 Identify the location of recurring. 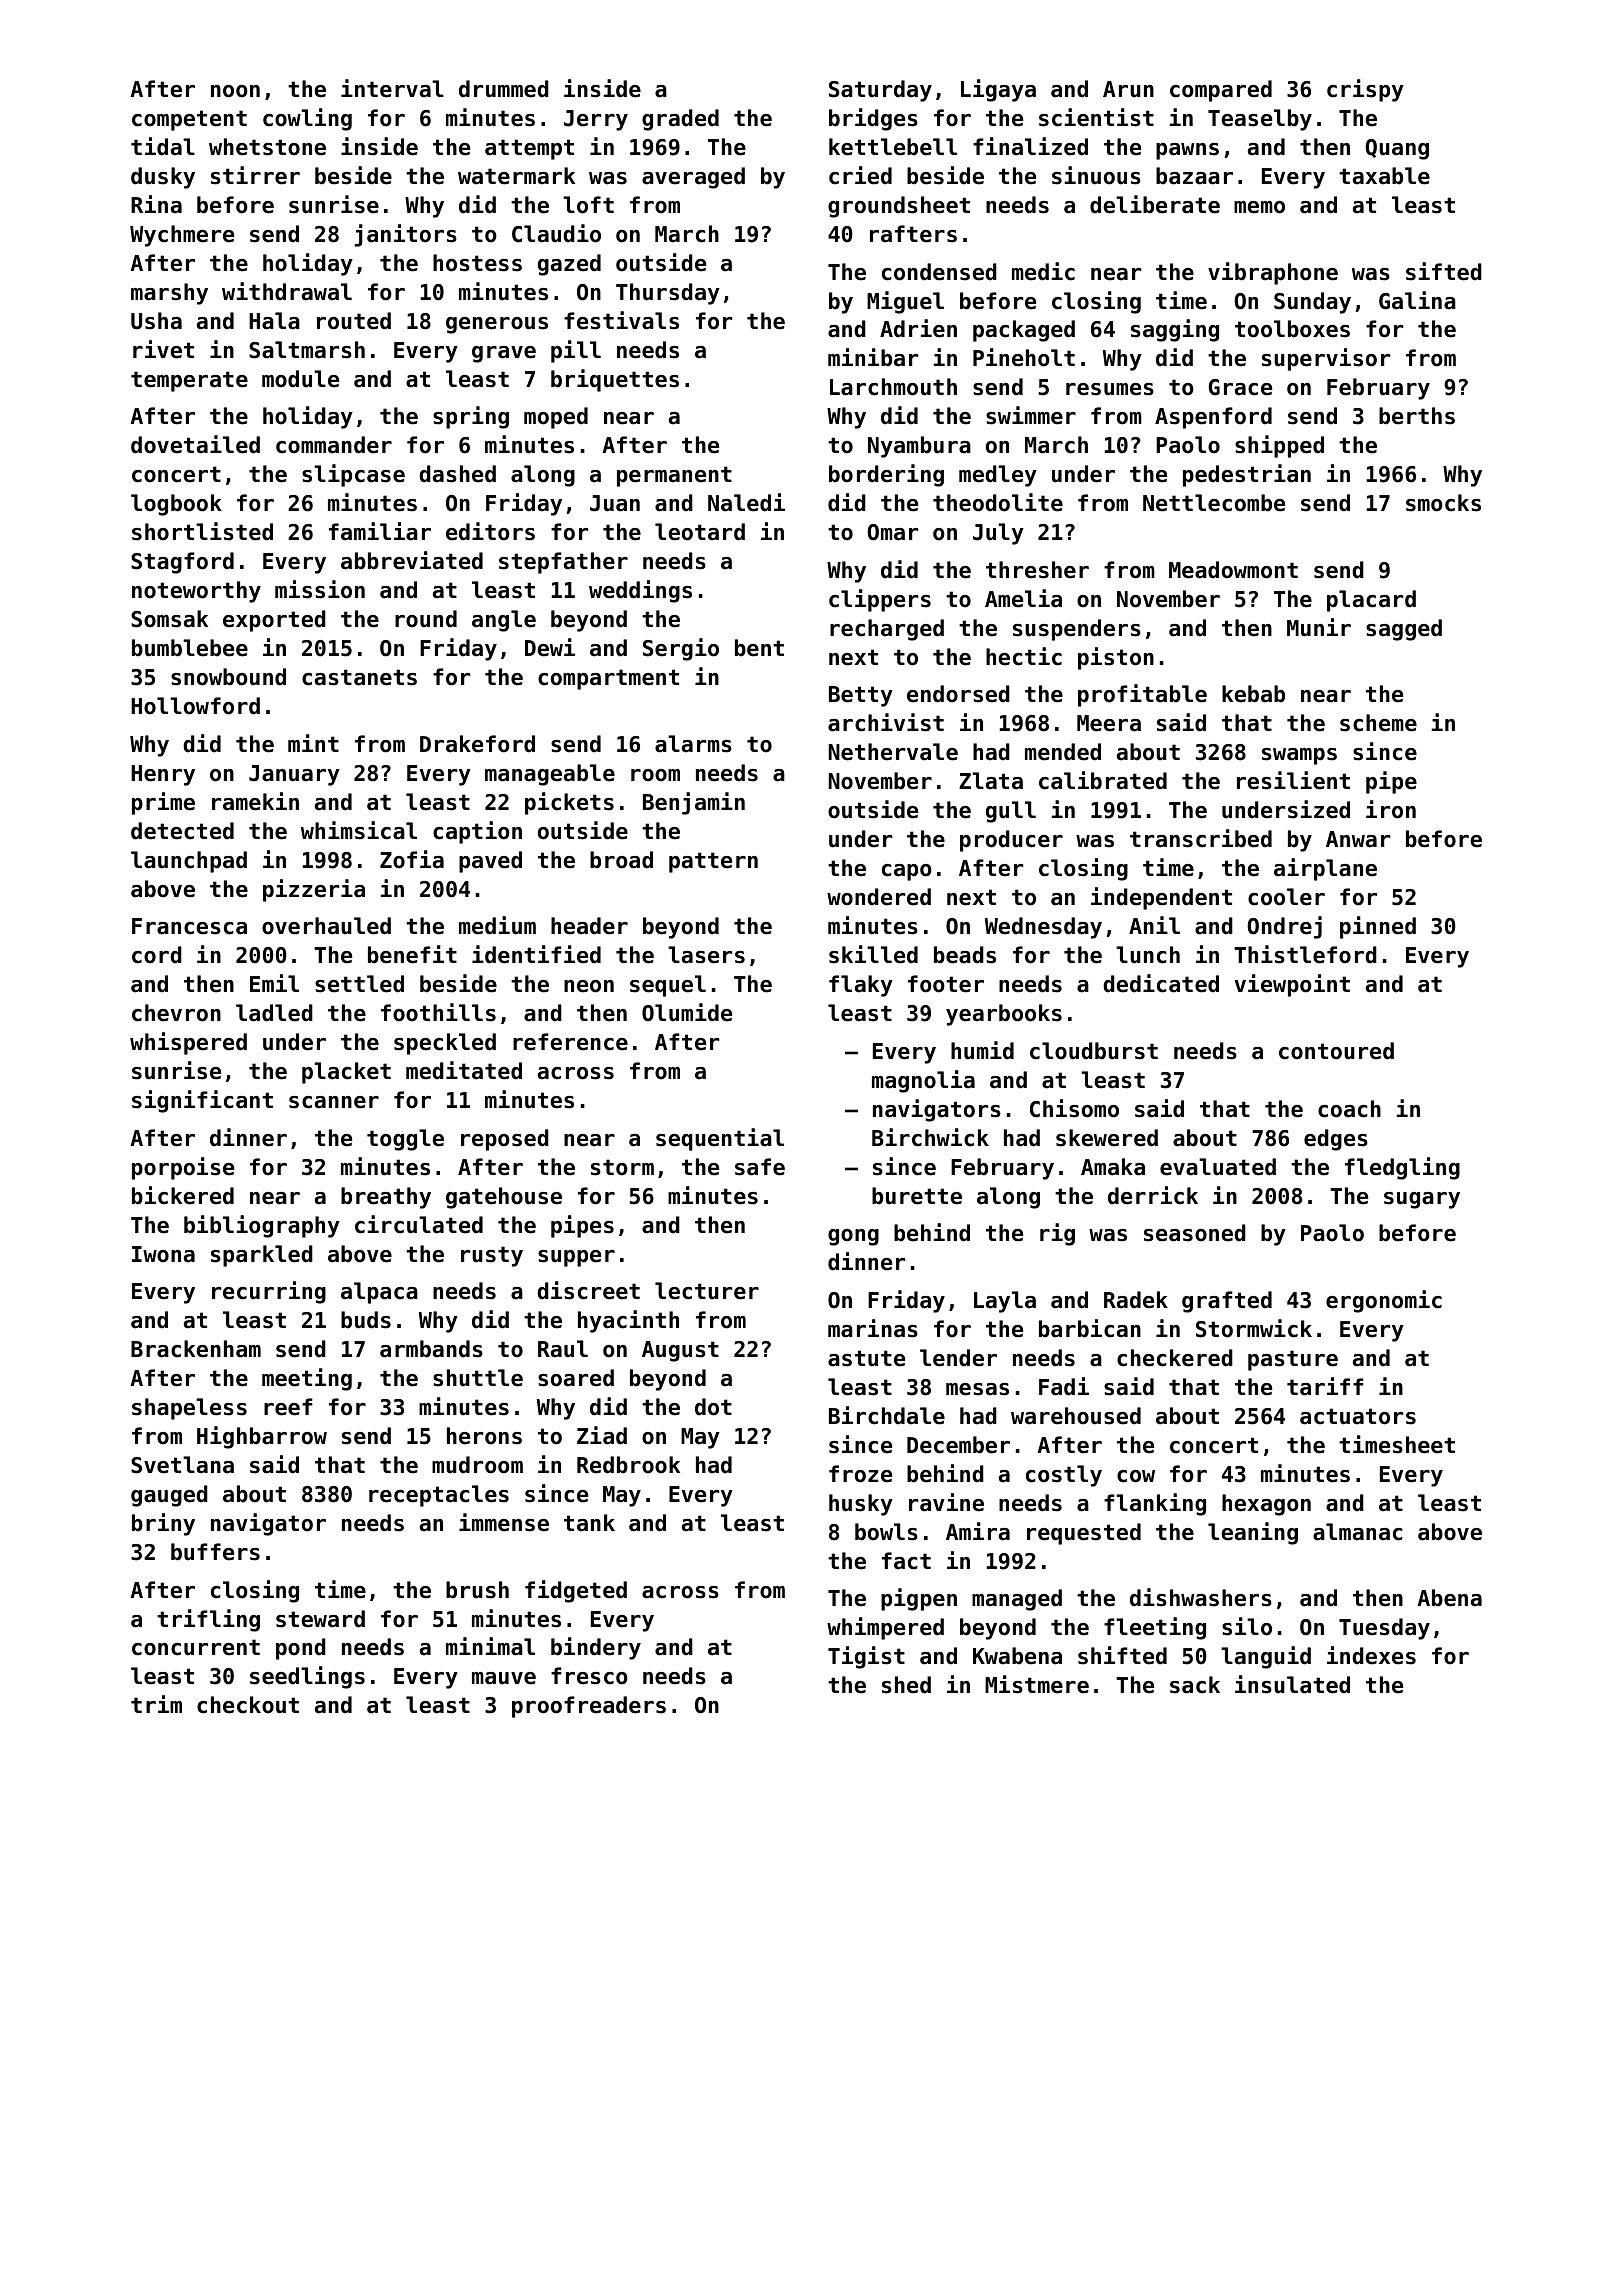
(269, 1292).
